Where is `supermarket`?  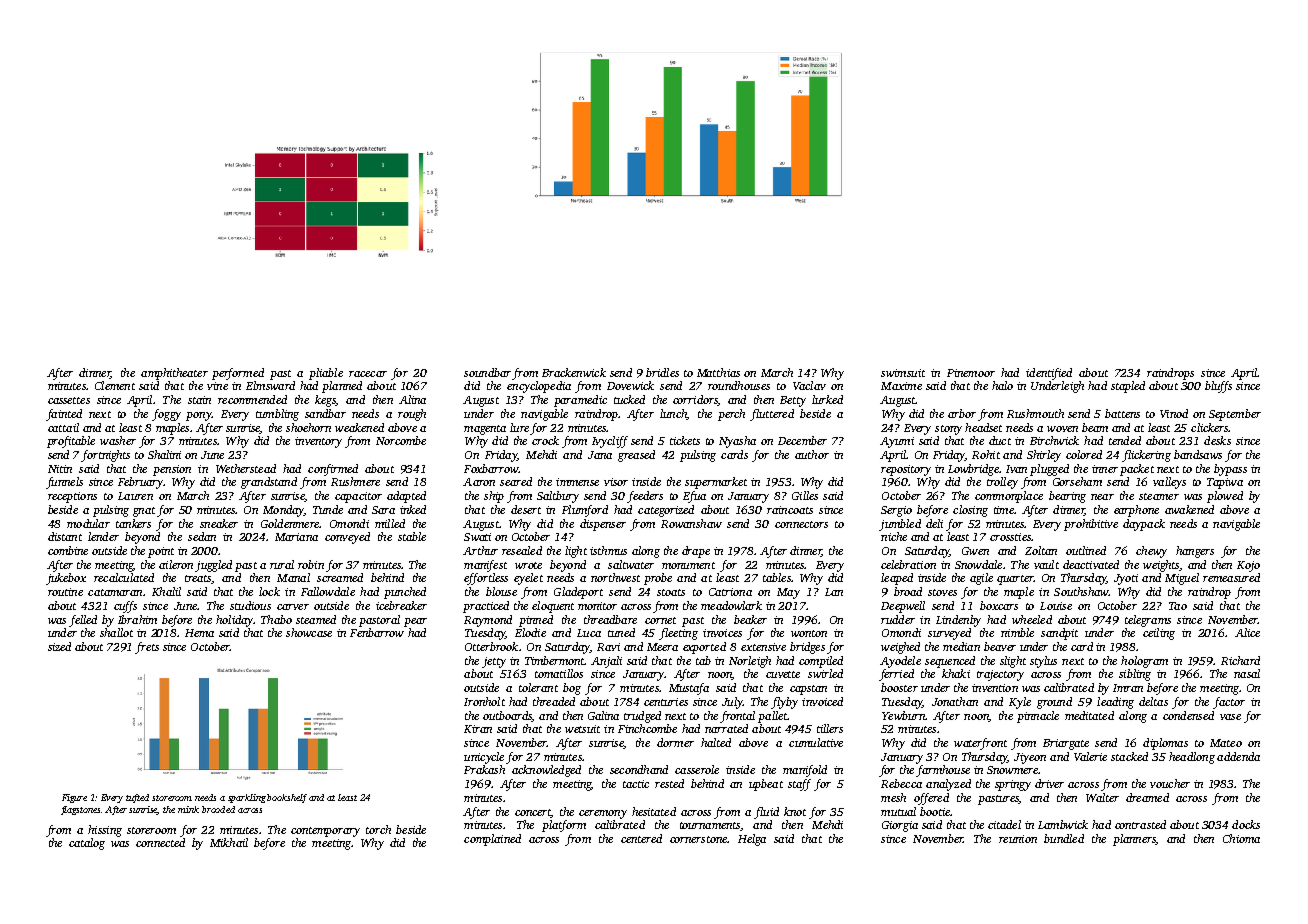
supermarket is located at coordinates (716, 483).
